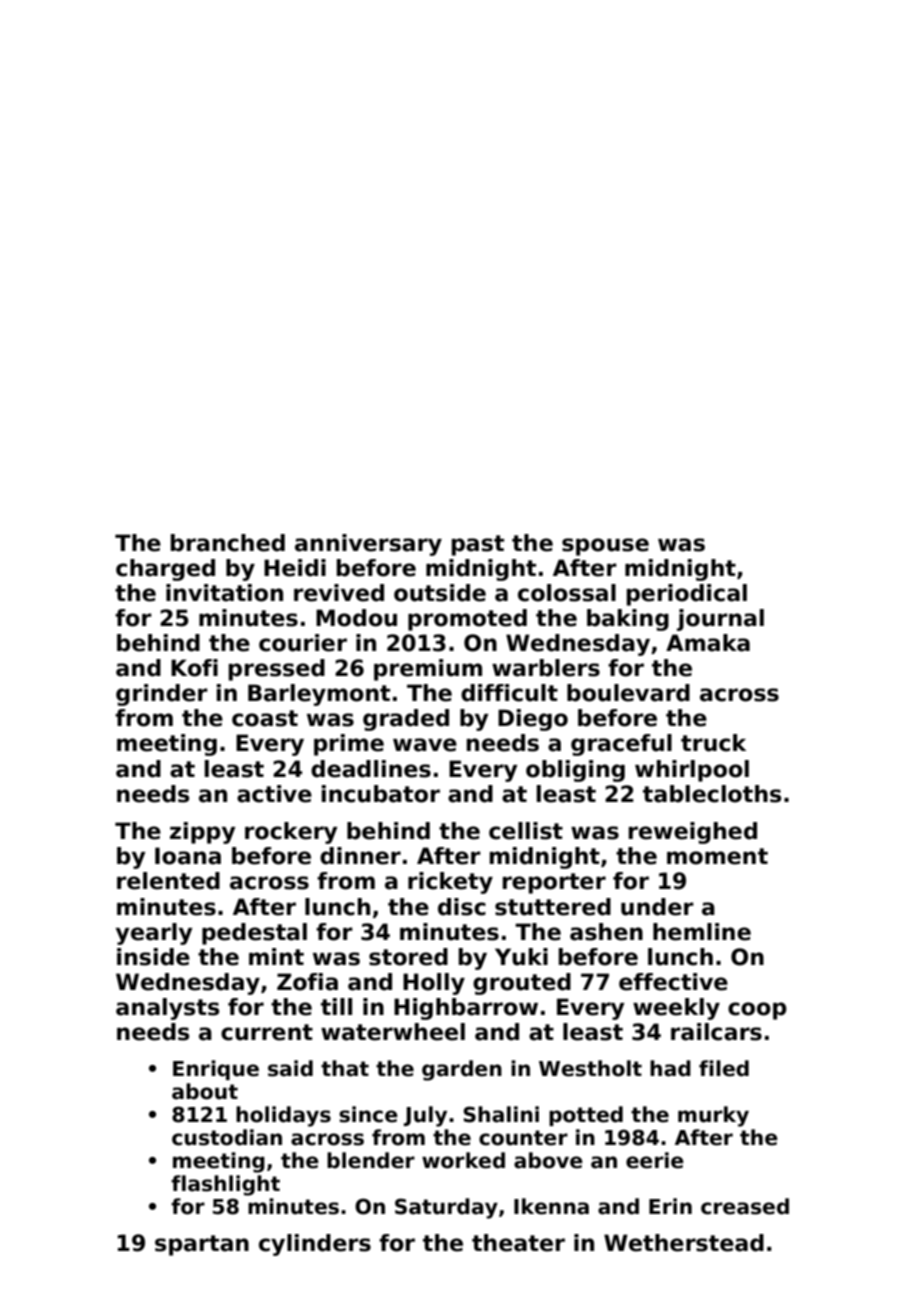  Describe the element at coordinates (254, 934) in the screenshot. I see `pedestal` at that location.
